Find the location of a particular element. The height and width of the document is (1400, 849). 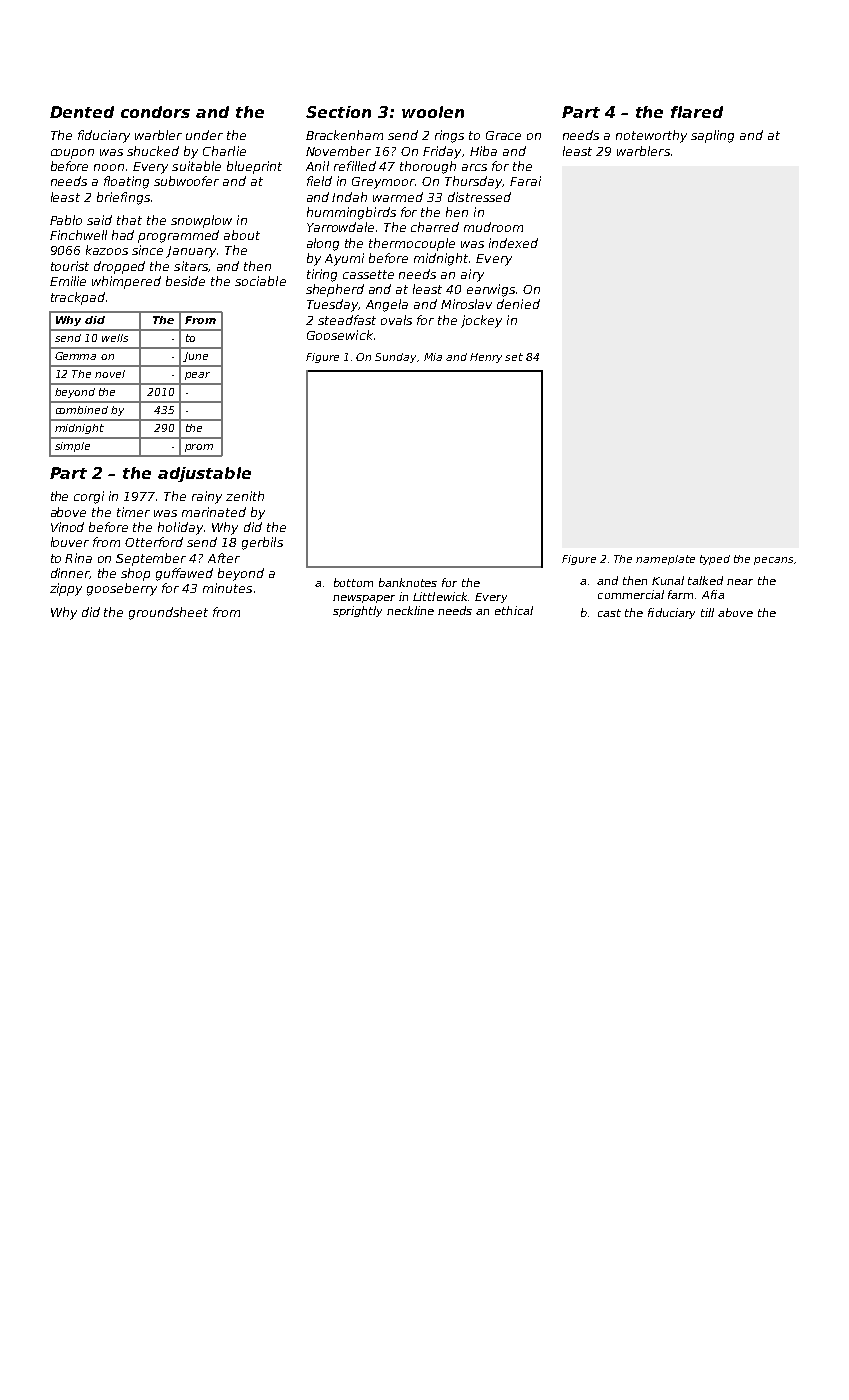

zippy is located at coordinates (66, 589).
